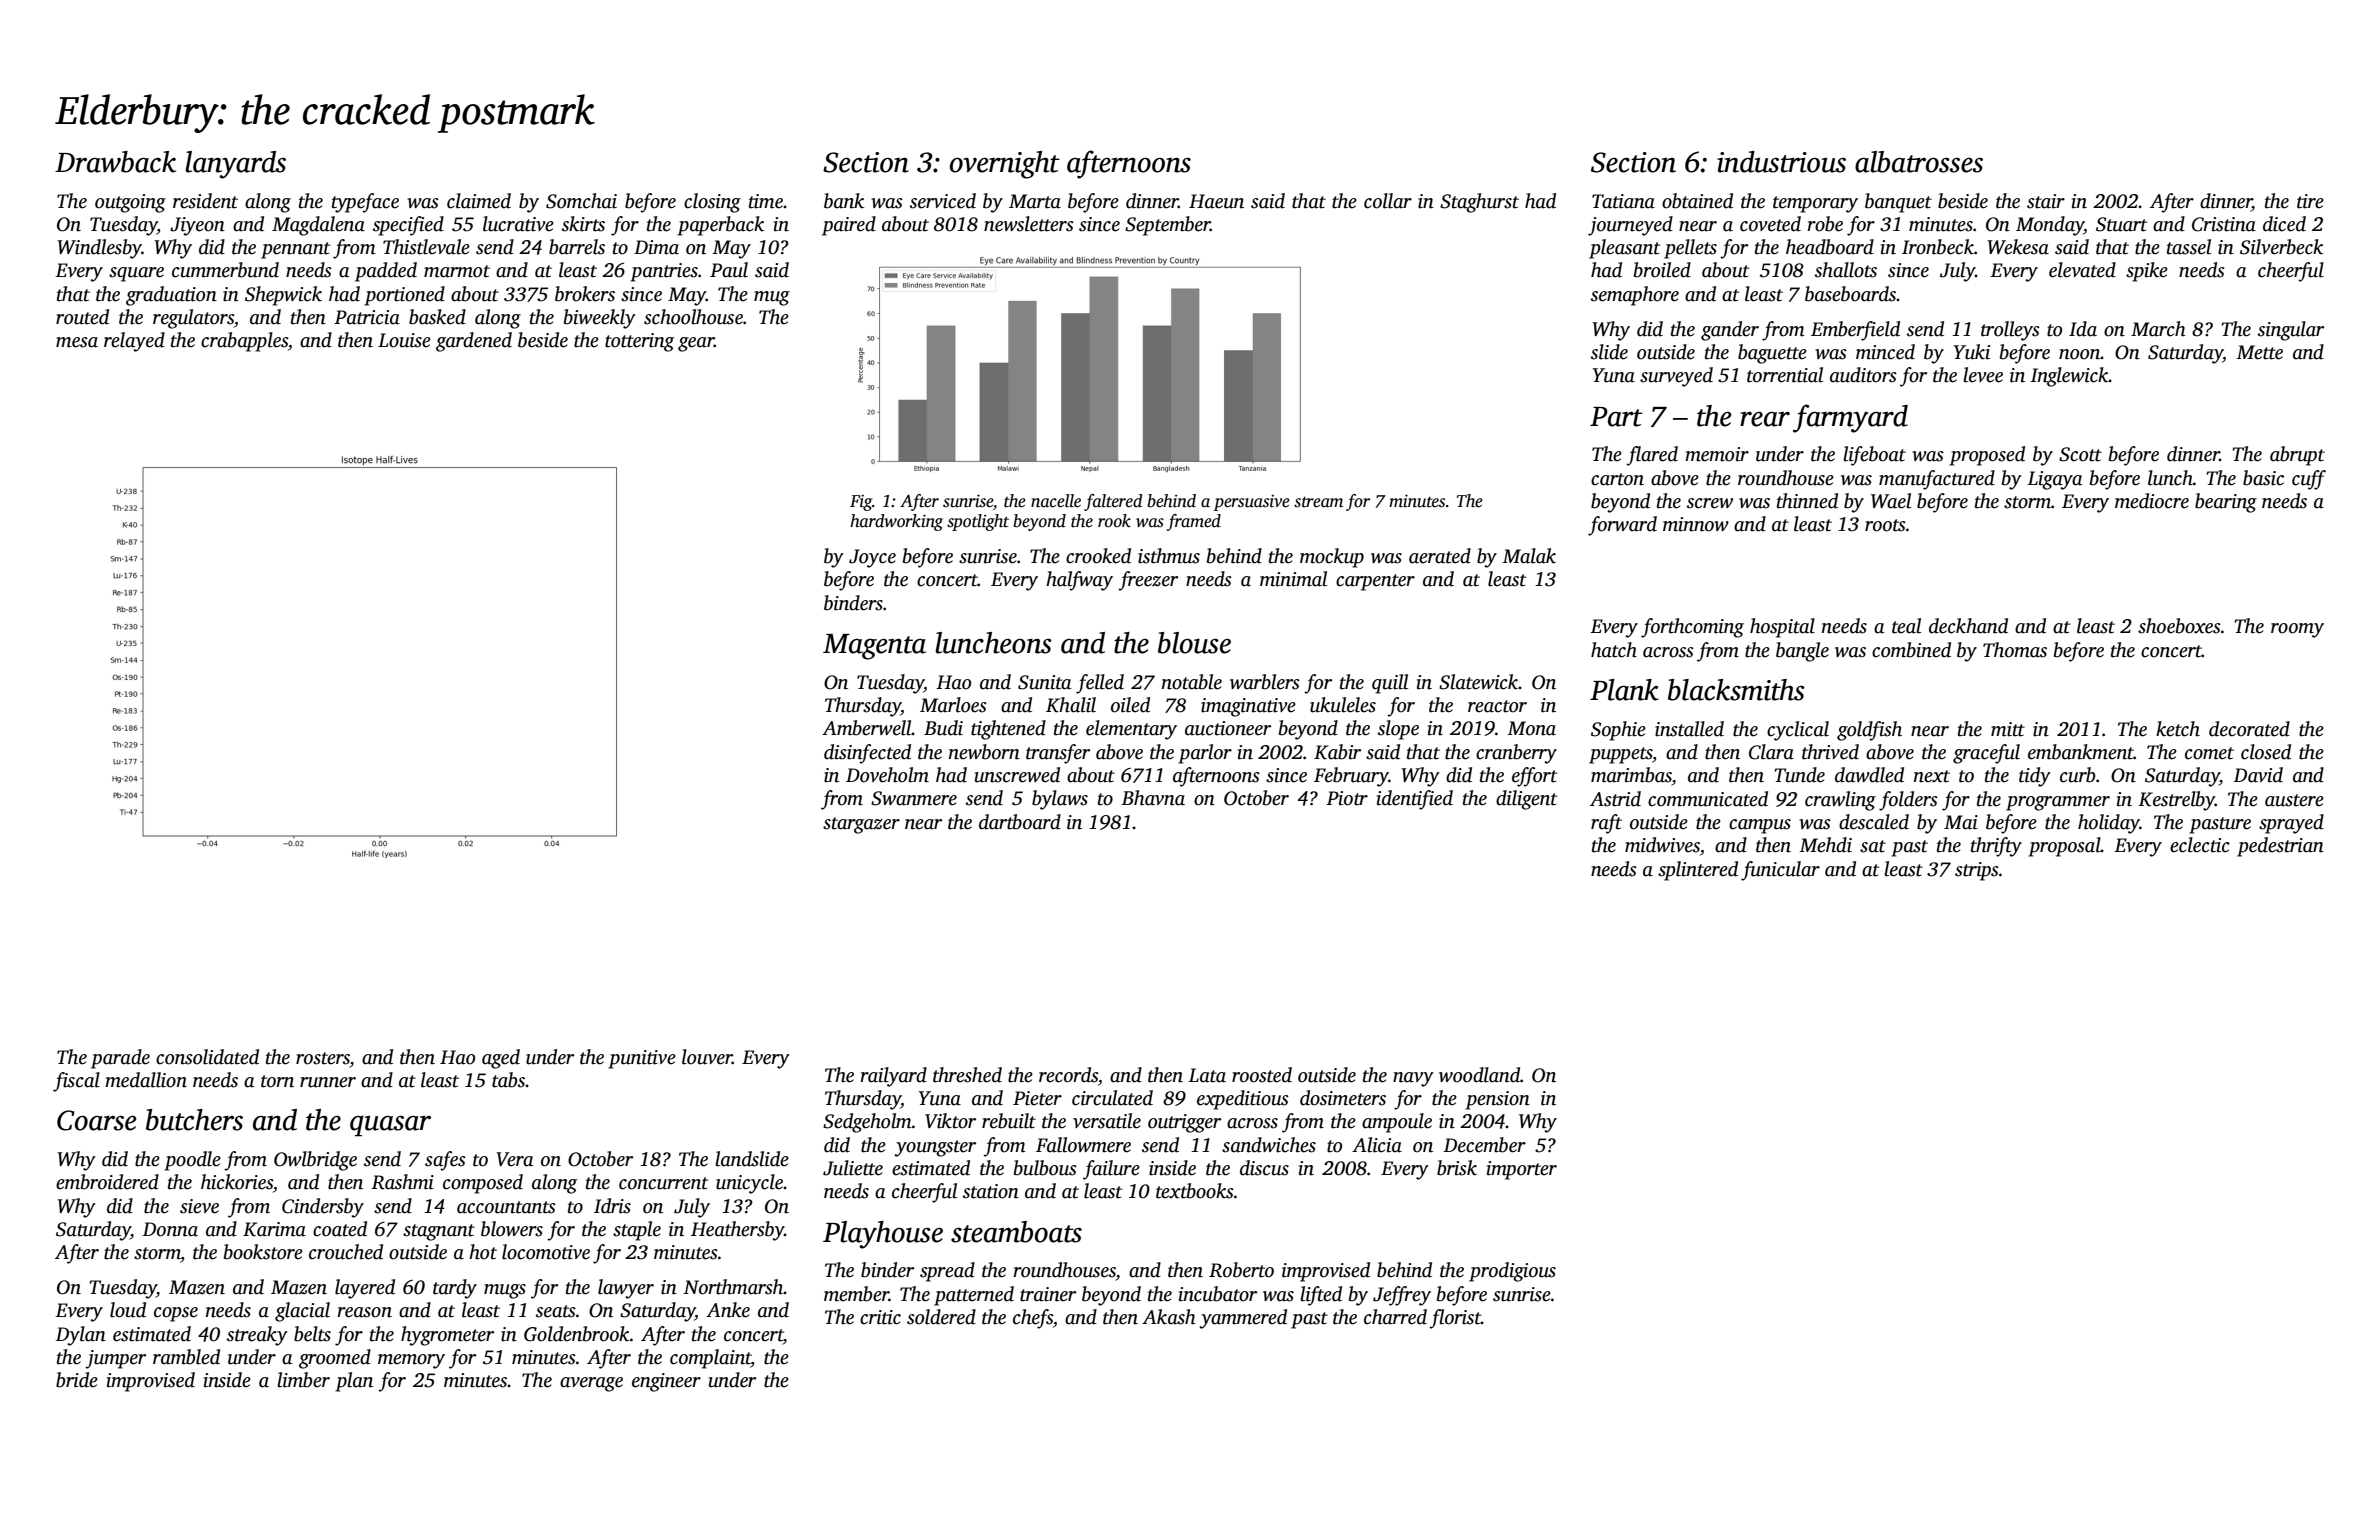 This document has height=1540, width=2380. I want to click on prodigious, so click(1512, 1272).
